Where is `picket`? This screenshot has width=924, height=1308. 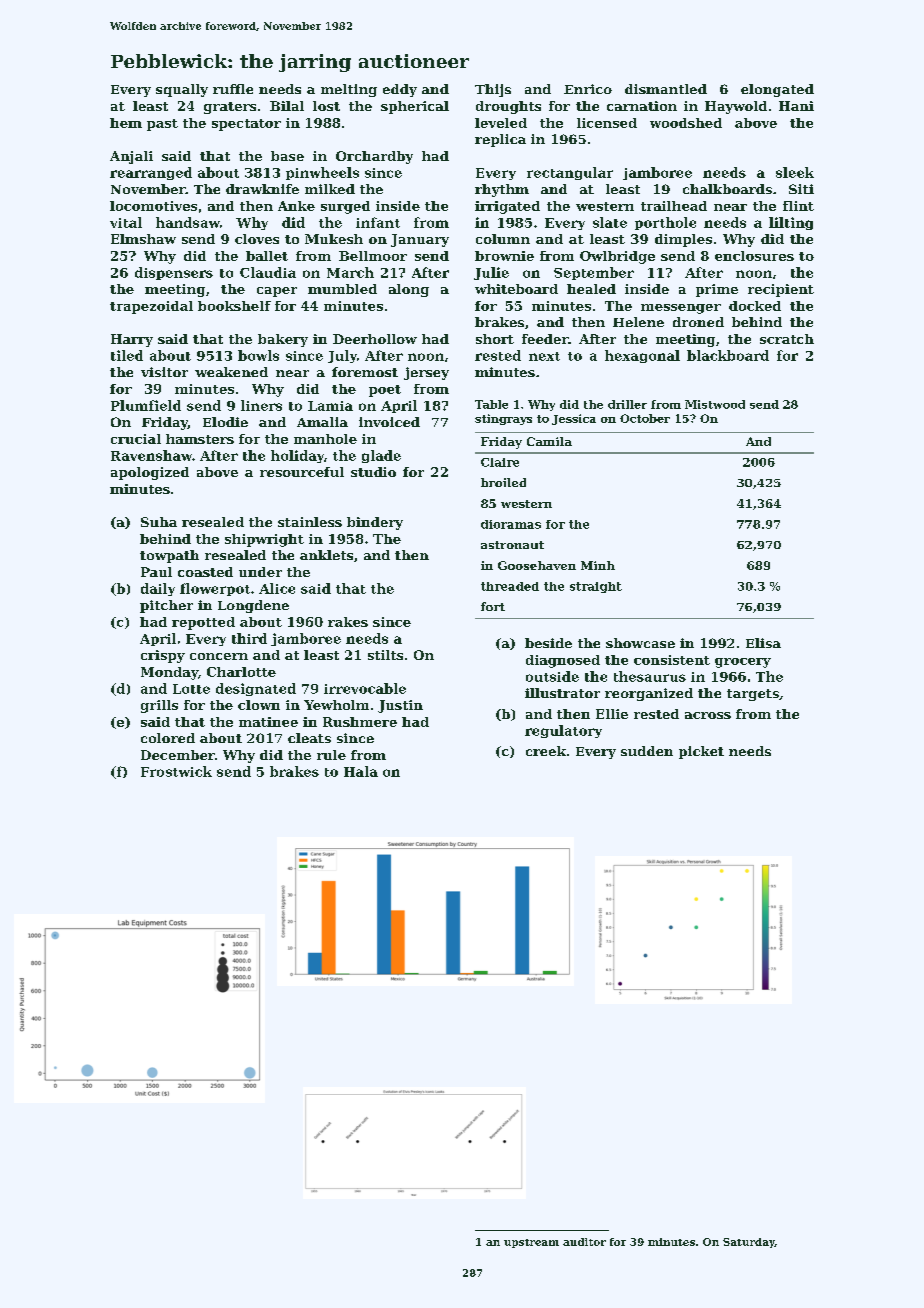
picket is located at coordinates (701, 752).
